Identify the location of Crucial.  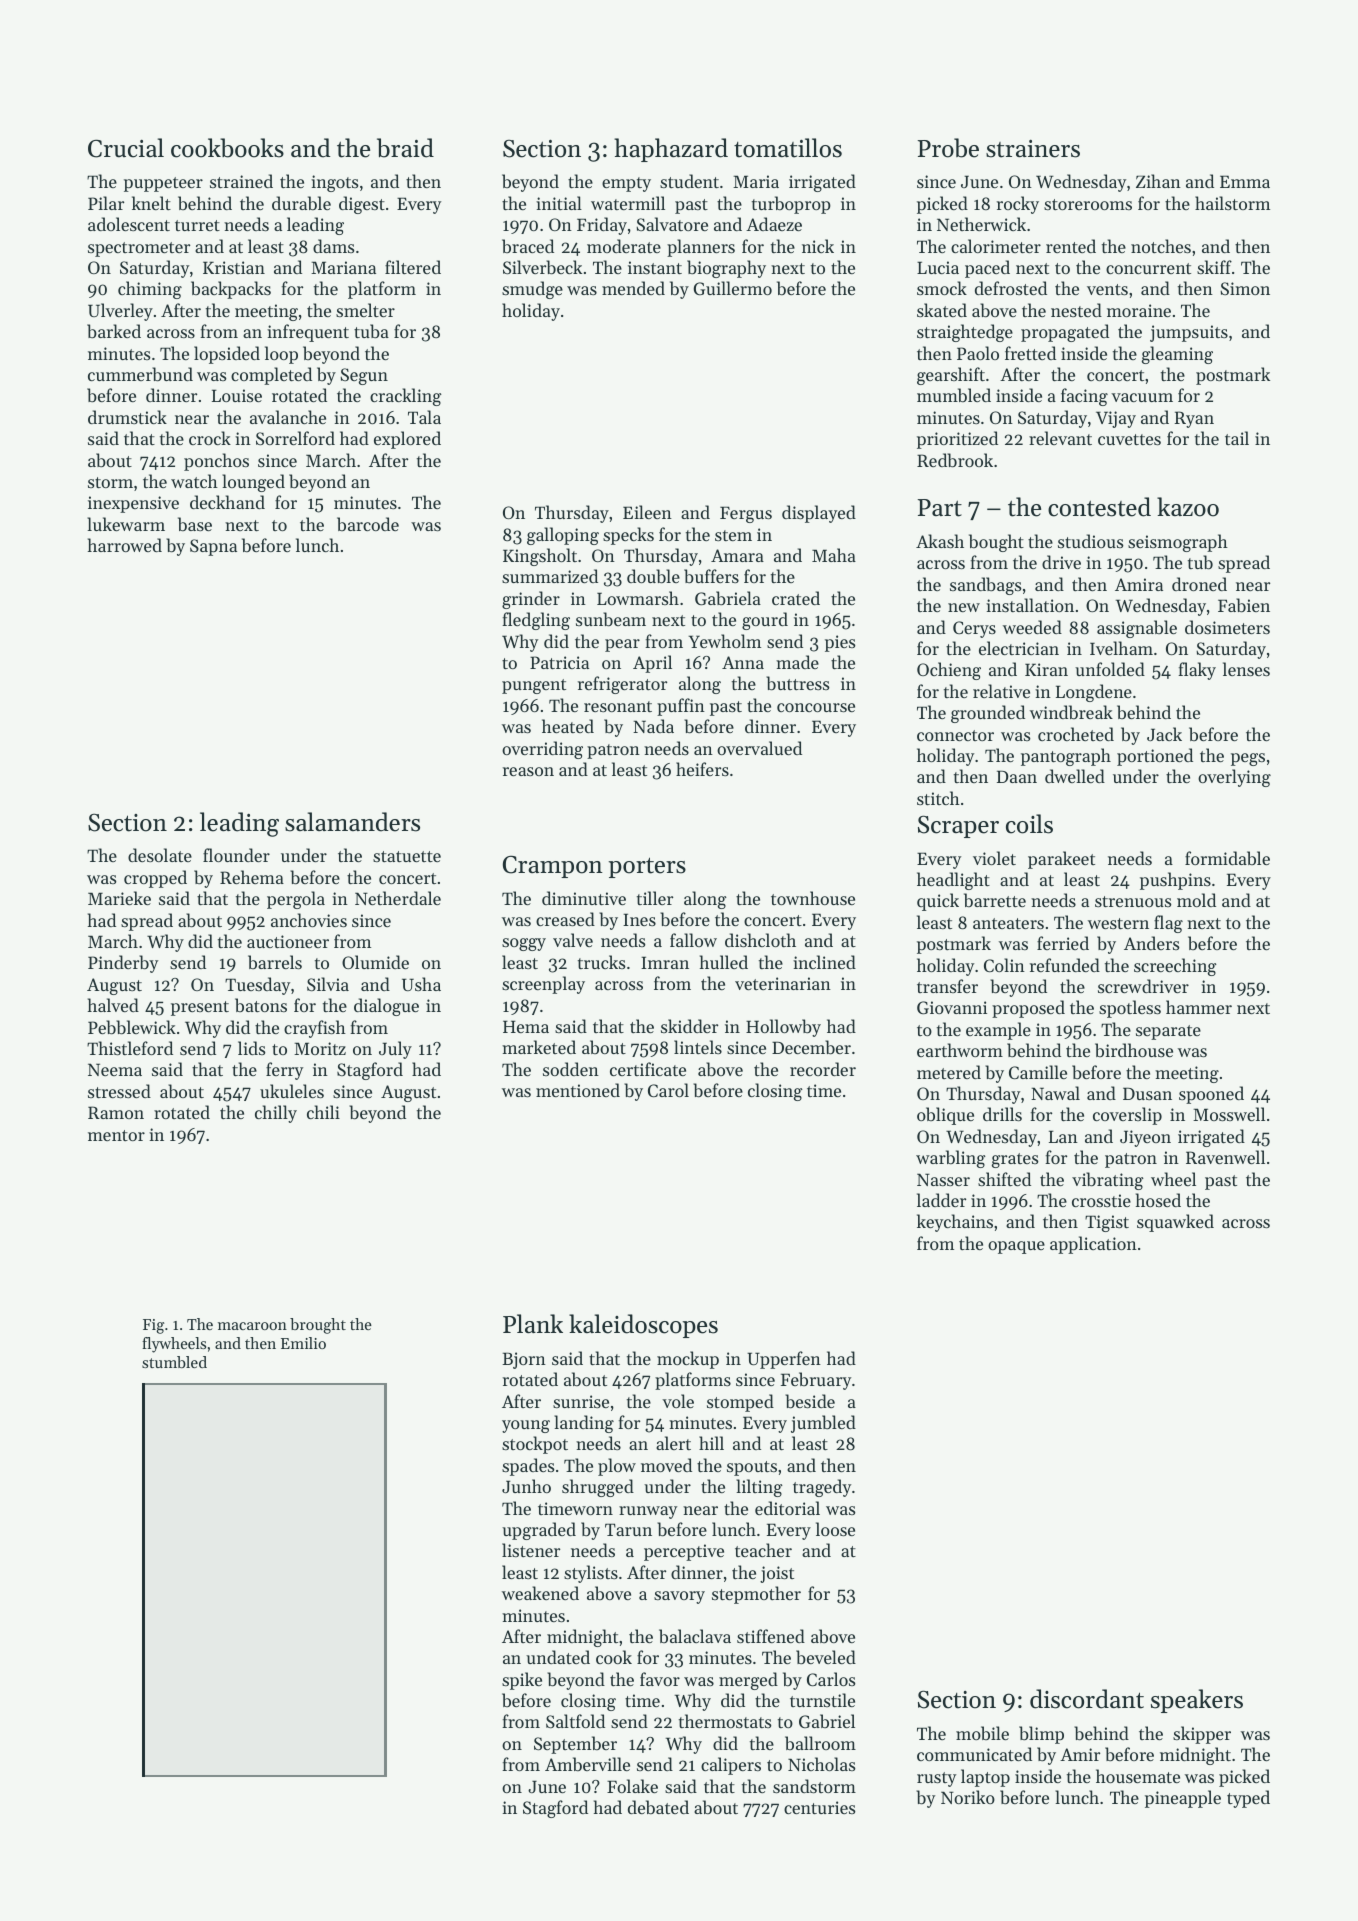
(126, 148).
